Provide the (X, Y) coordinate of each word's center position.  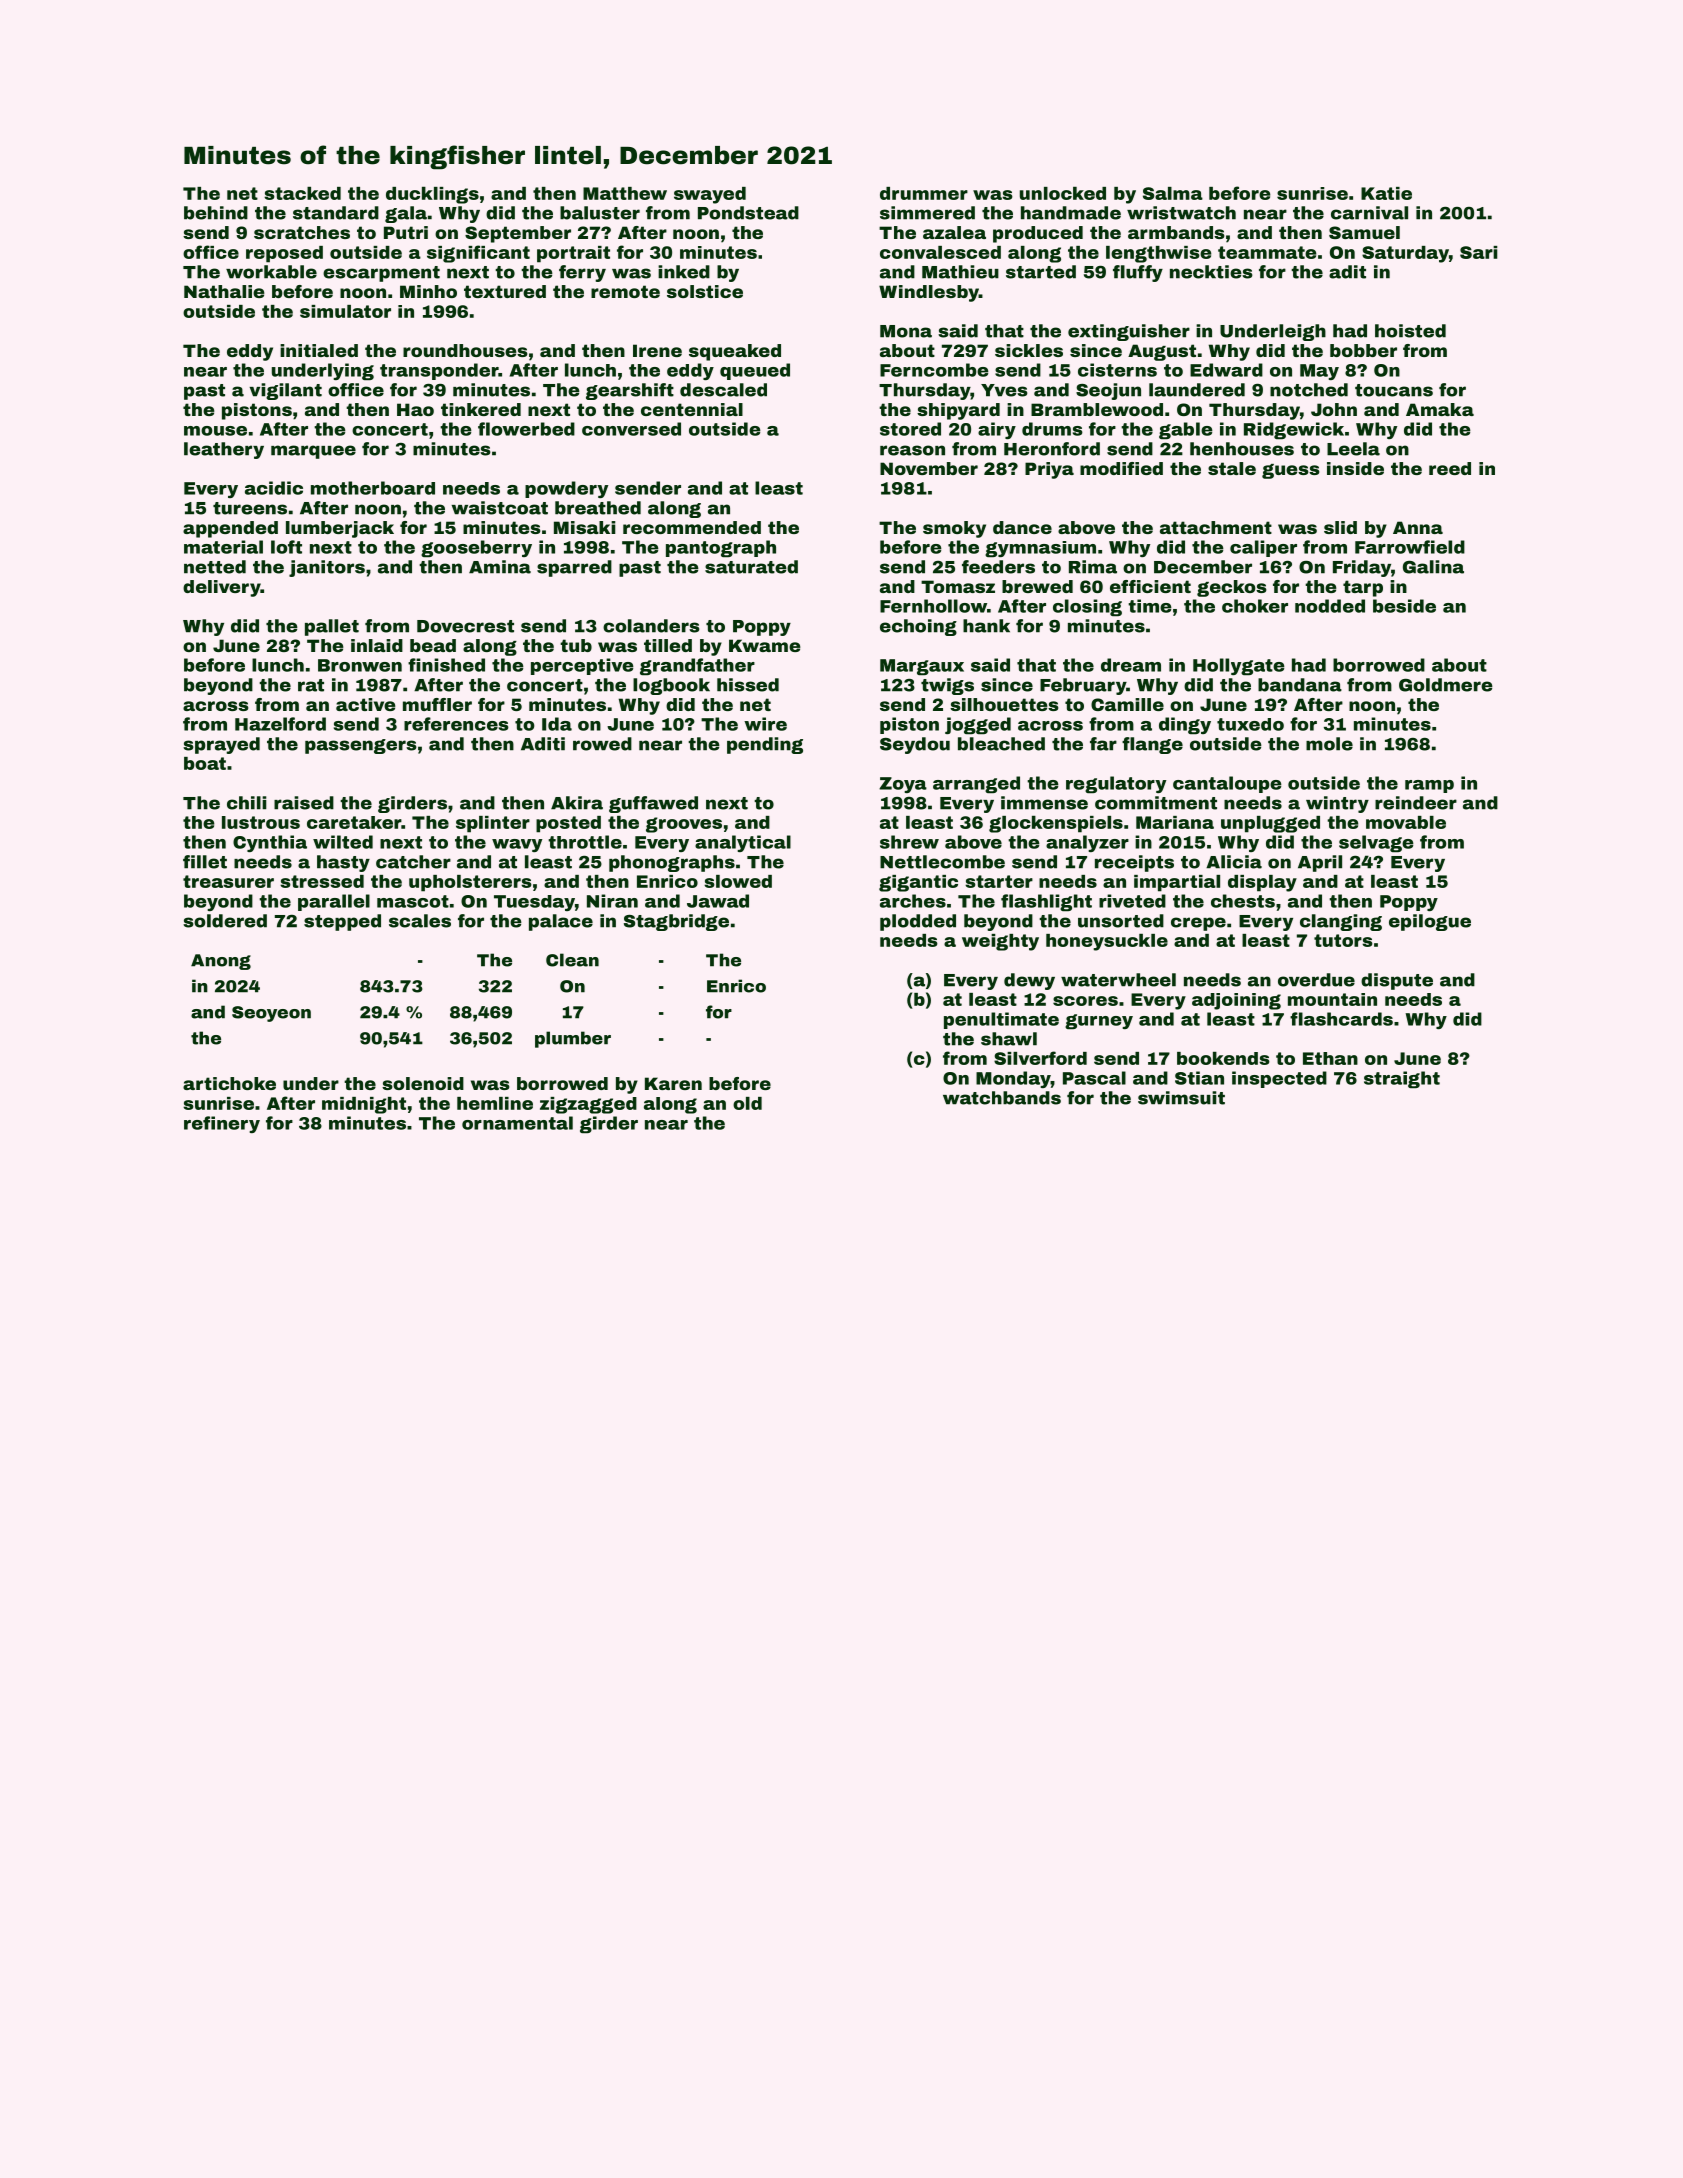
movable (1406, 822)
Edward (1226, 370)
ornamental (517, 1123)
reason (912, 450)
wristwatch (1181, 213)
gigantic (918, 883)
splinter (493, 824)
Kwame (764, 645)
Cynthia (270, 843)
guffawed (653, 804)
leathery (224, 450)
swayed (710, 195)
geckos (1232, 588)
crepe (1198, 924)
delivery (222, 588)
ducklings (432, 195)
